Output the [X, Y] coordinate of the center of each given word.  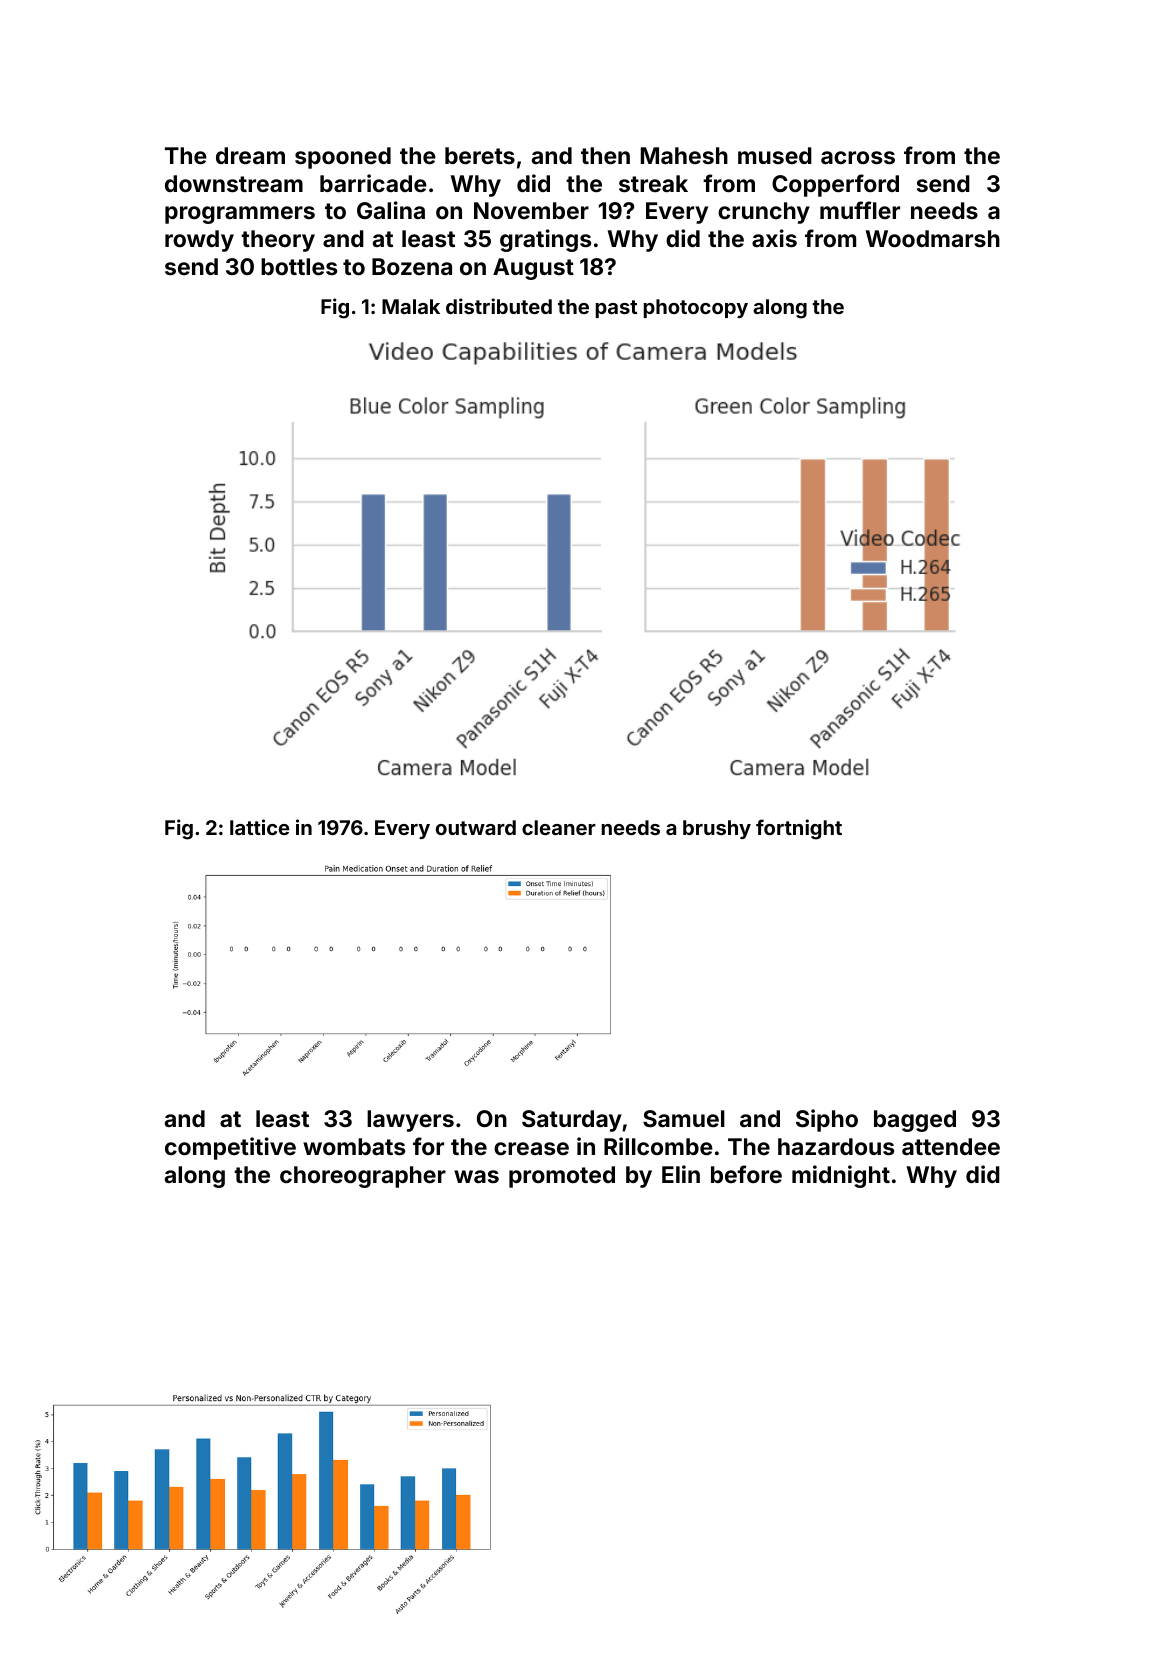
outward [476, 827]
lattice [259, 827]
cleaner [559, 827]
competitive [230, 1148]
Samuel [684, 1118]
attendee [951, 1146]
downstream [234, 183]
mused [775, 155]
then [605, 155]
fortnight [799, 829]
